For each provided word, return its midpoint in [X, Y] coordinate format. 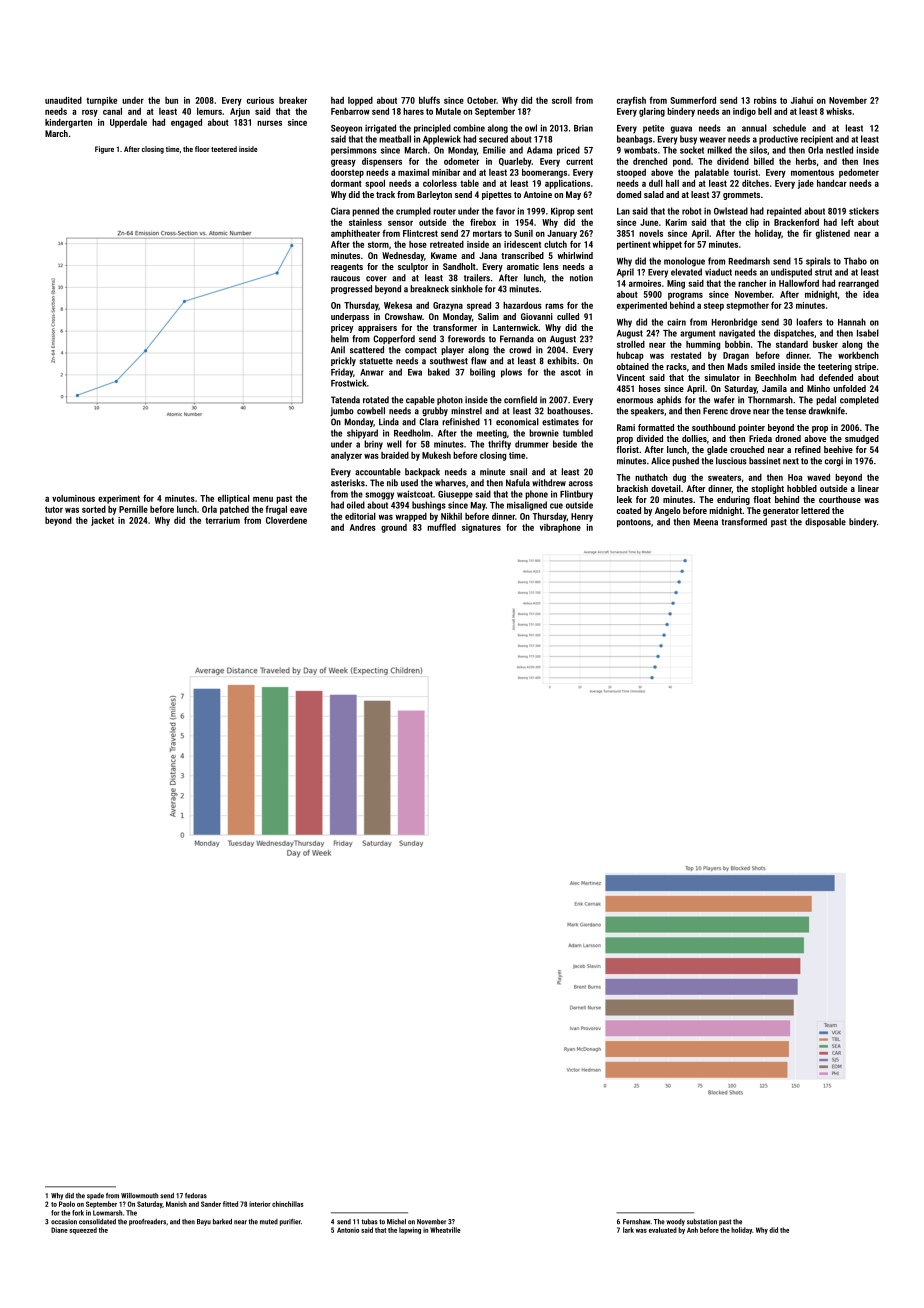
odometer [461, 161]
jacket [102, 521]
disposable [825, 522]
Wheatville [445, 1230]
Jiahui [802, 100]
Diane [59, 1230]
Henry [582, 517]
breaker [293, 100]
